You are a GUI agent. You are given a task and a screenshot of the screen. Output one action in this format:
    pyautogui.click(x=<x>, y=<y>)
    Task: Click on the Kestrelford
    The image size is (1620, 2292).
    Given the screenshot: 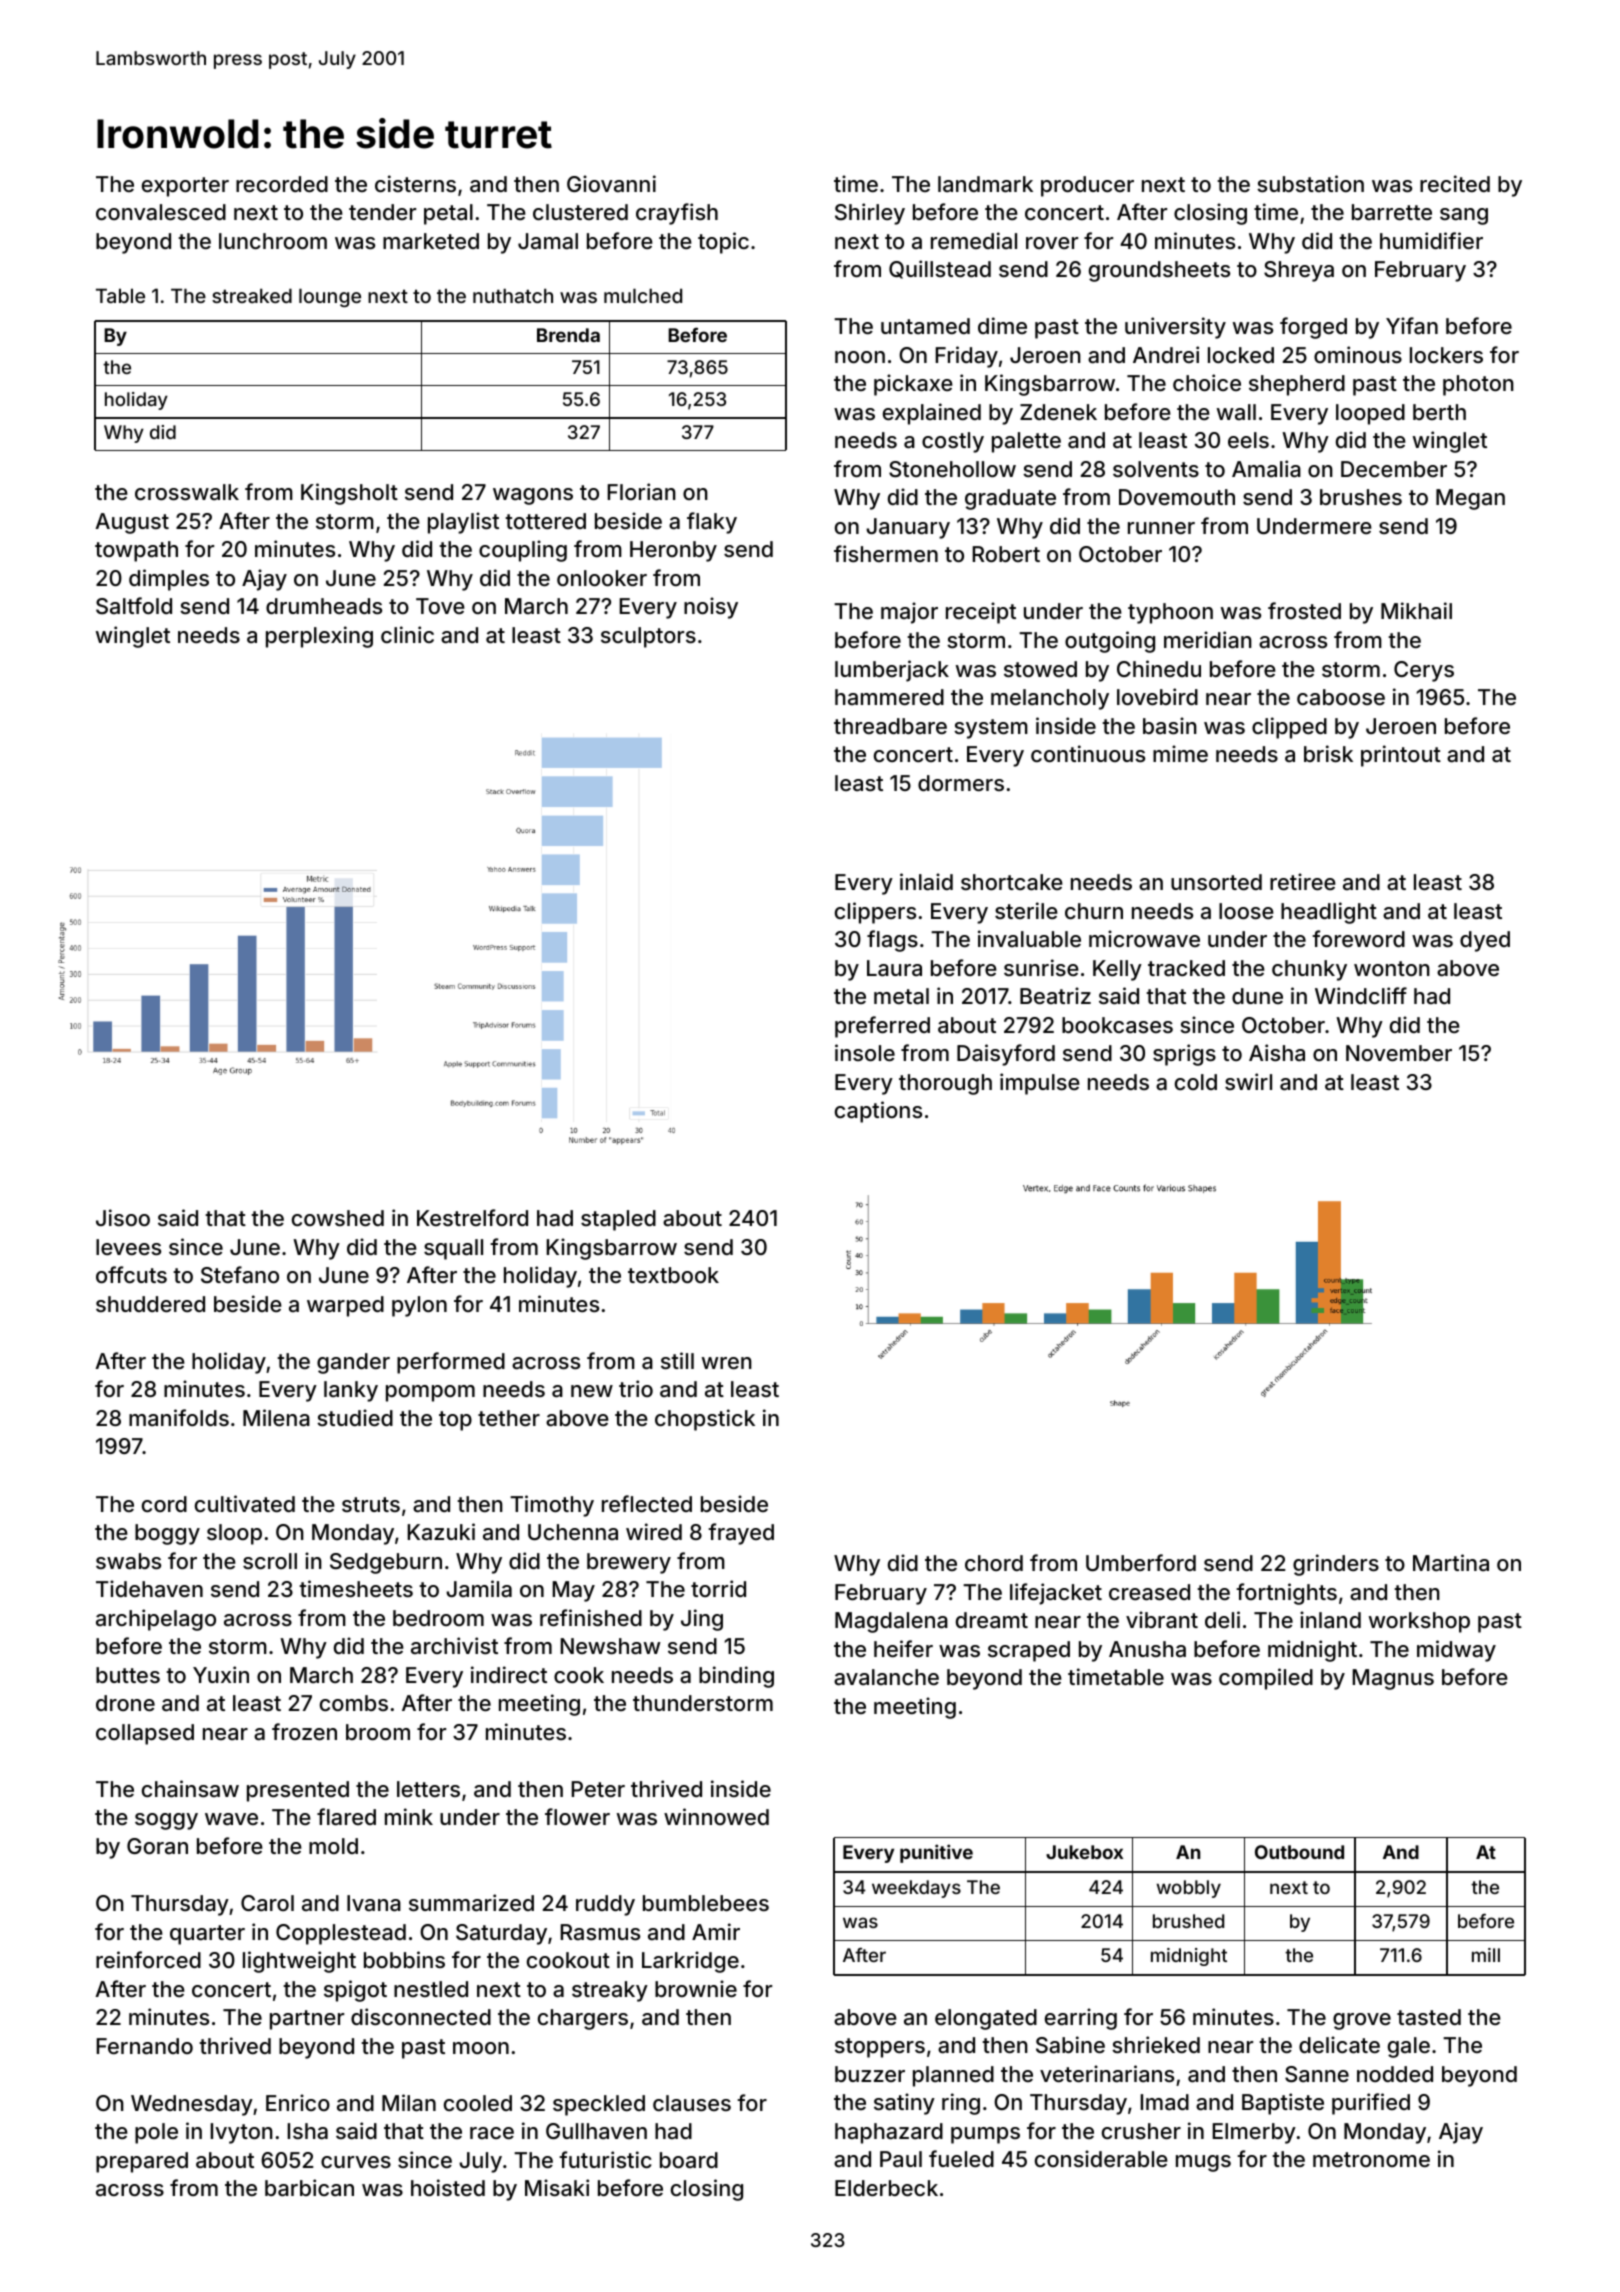 What is the action you would take?
    pyautogui.click(x=472, y=1217)
